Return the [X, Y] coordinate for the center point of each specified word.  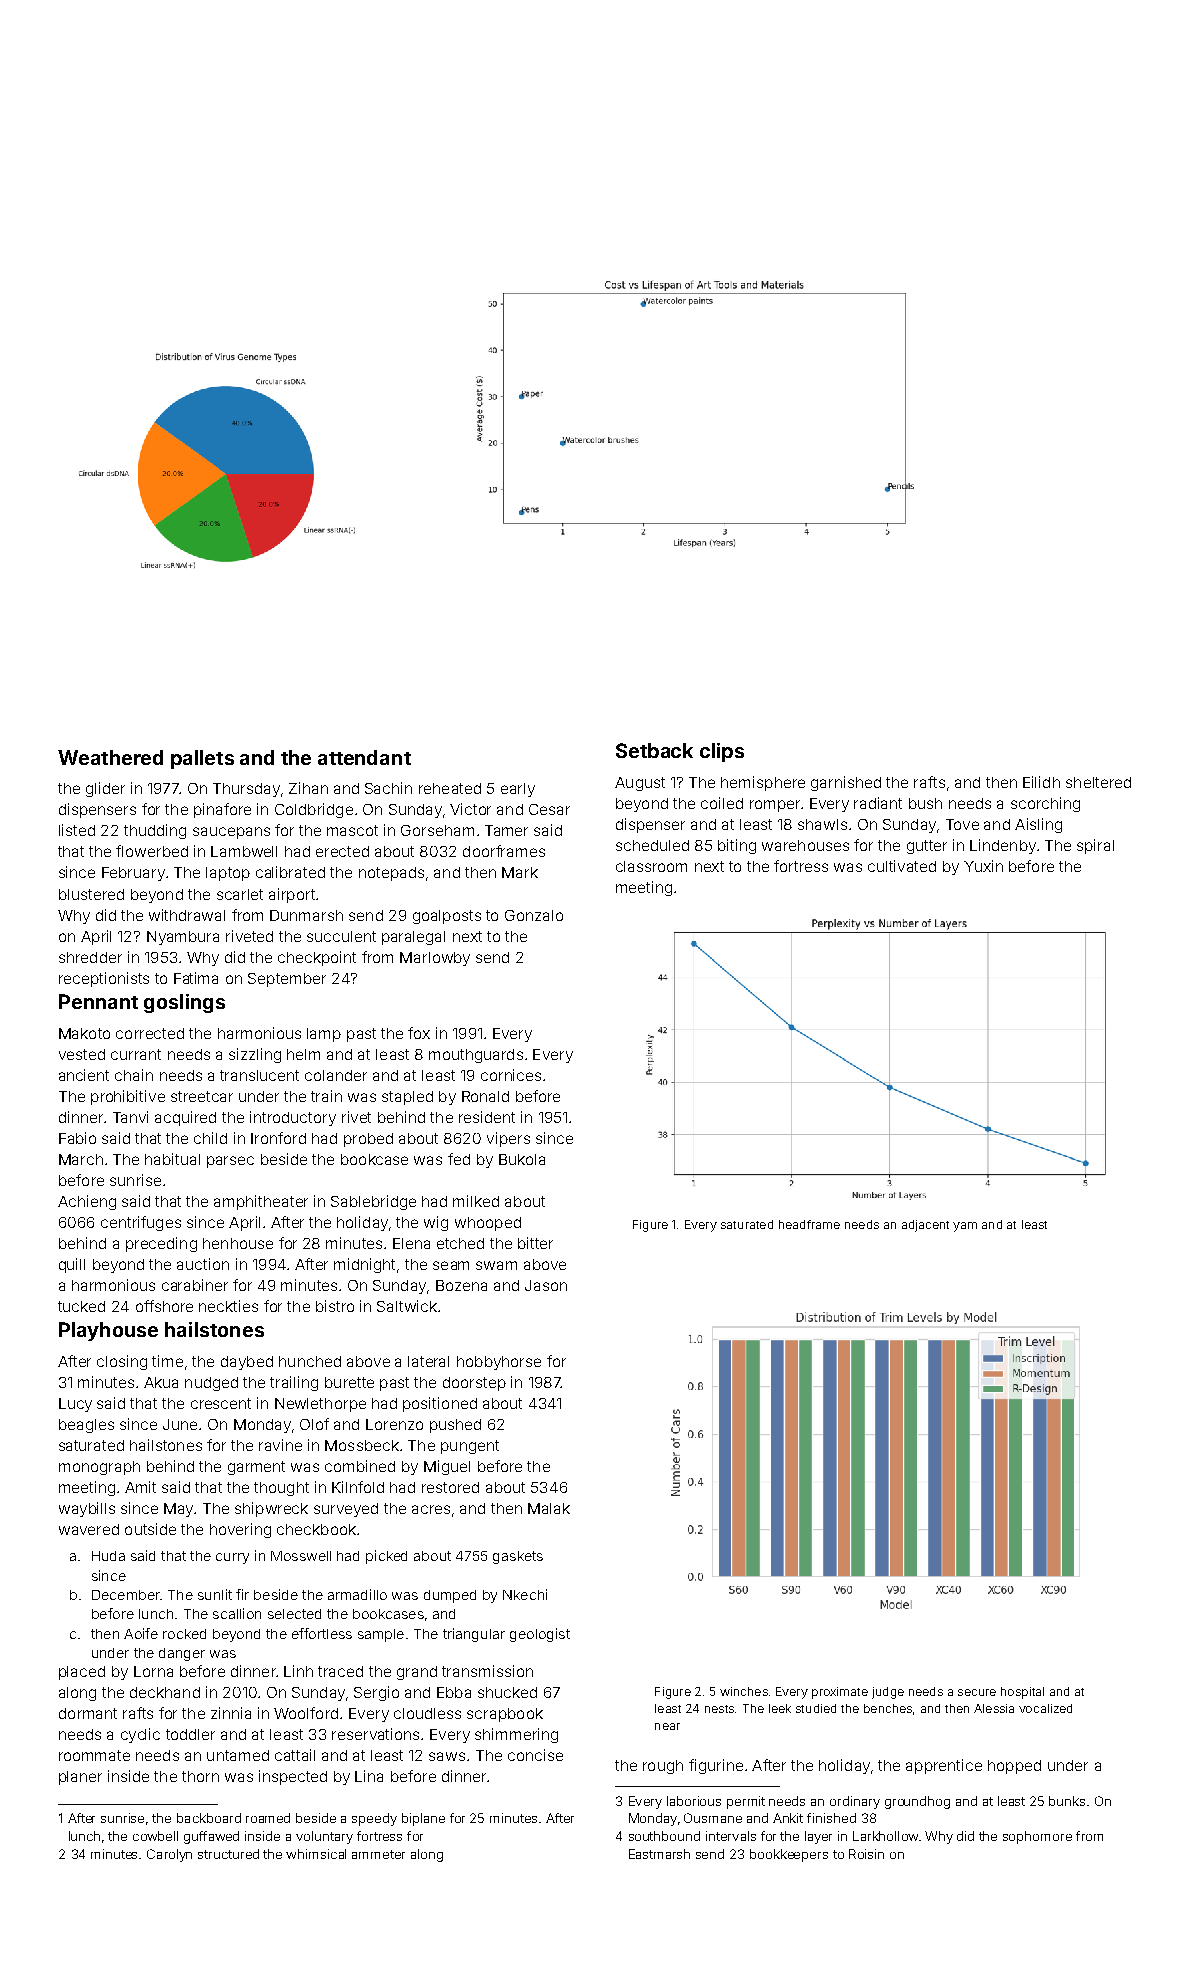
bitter [535, 1243]
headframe [809, 1224]
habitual [172, 1159]
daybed [247, 1363]
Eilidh [1041, 782]
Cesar [549, 809]
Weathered [110, 757]
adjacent [925, 1226]
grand [417, 1673]
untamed [238, 1755]
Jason [546, 1285]
